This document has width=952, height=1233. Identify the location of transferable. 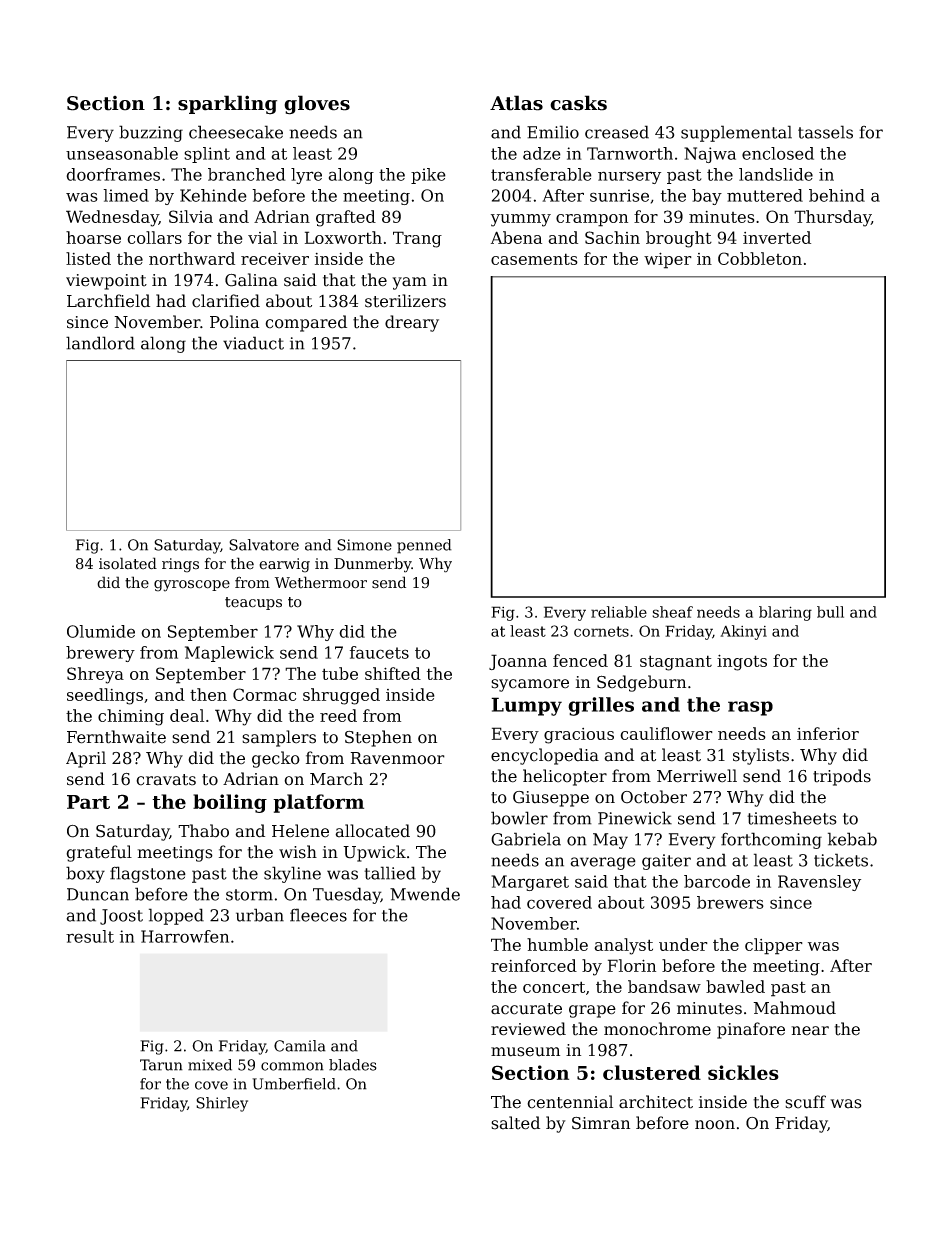
(541, 174).
